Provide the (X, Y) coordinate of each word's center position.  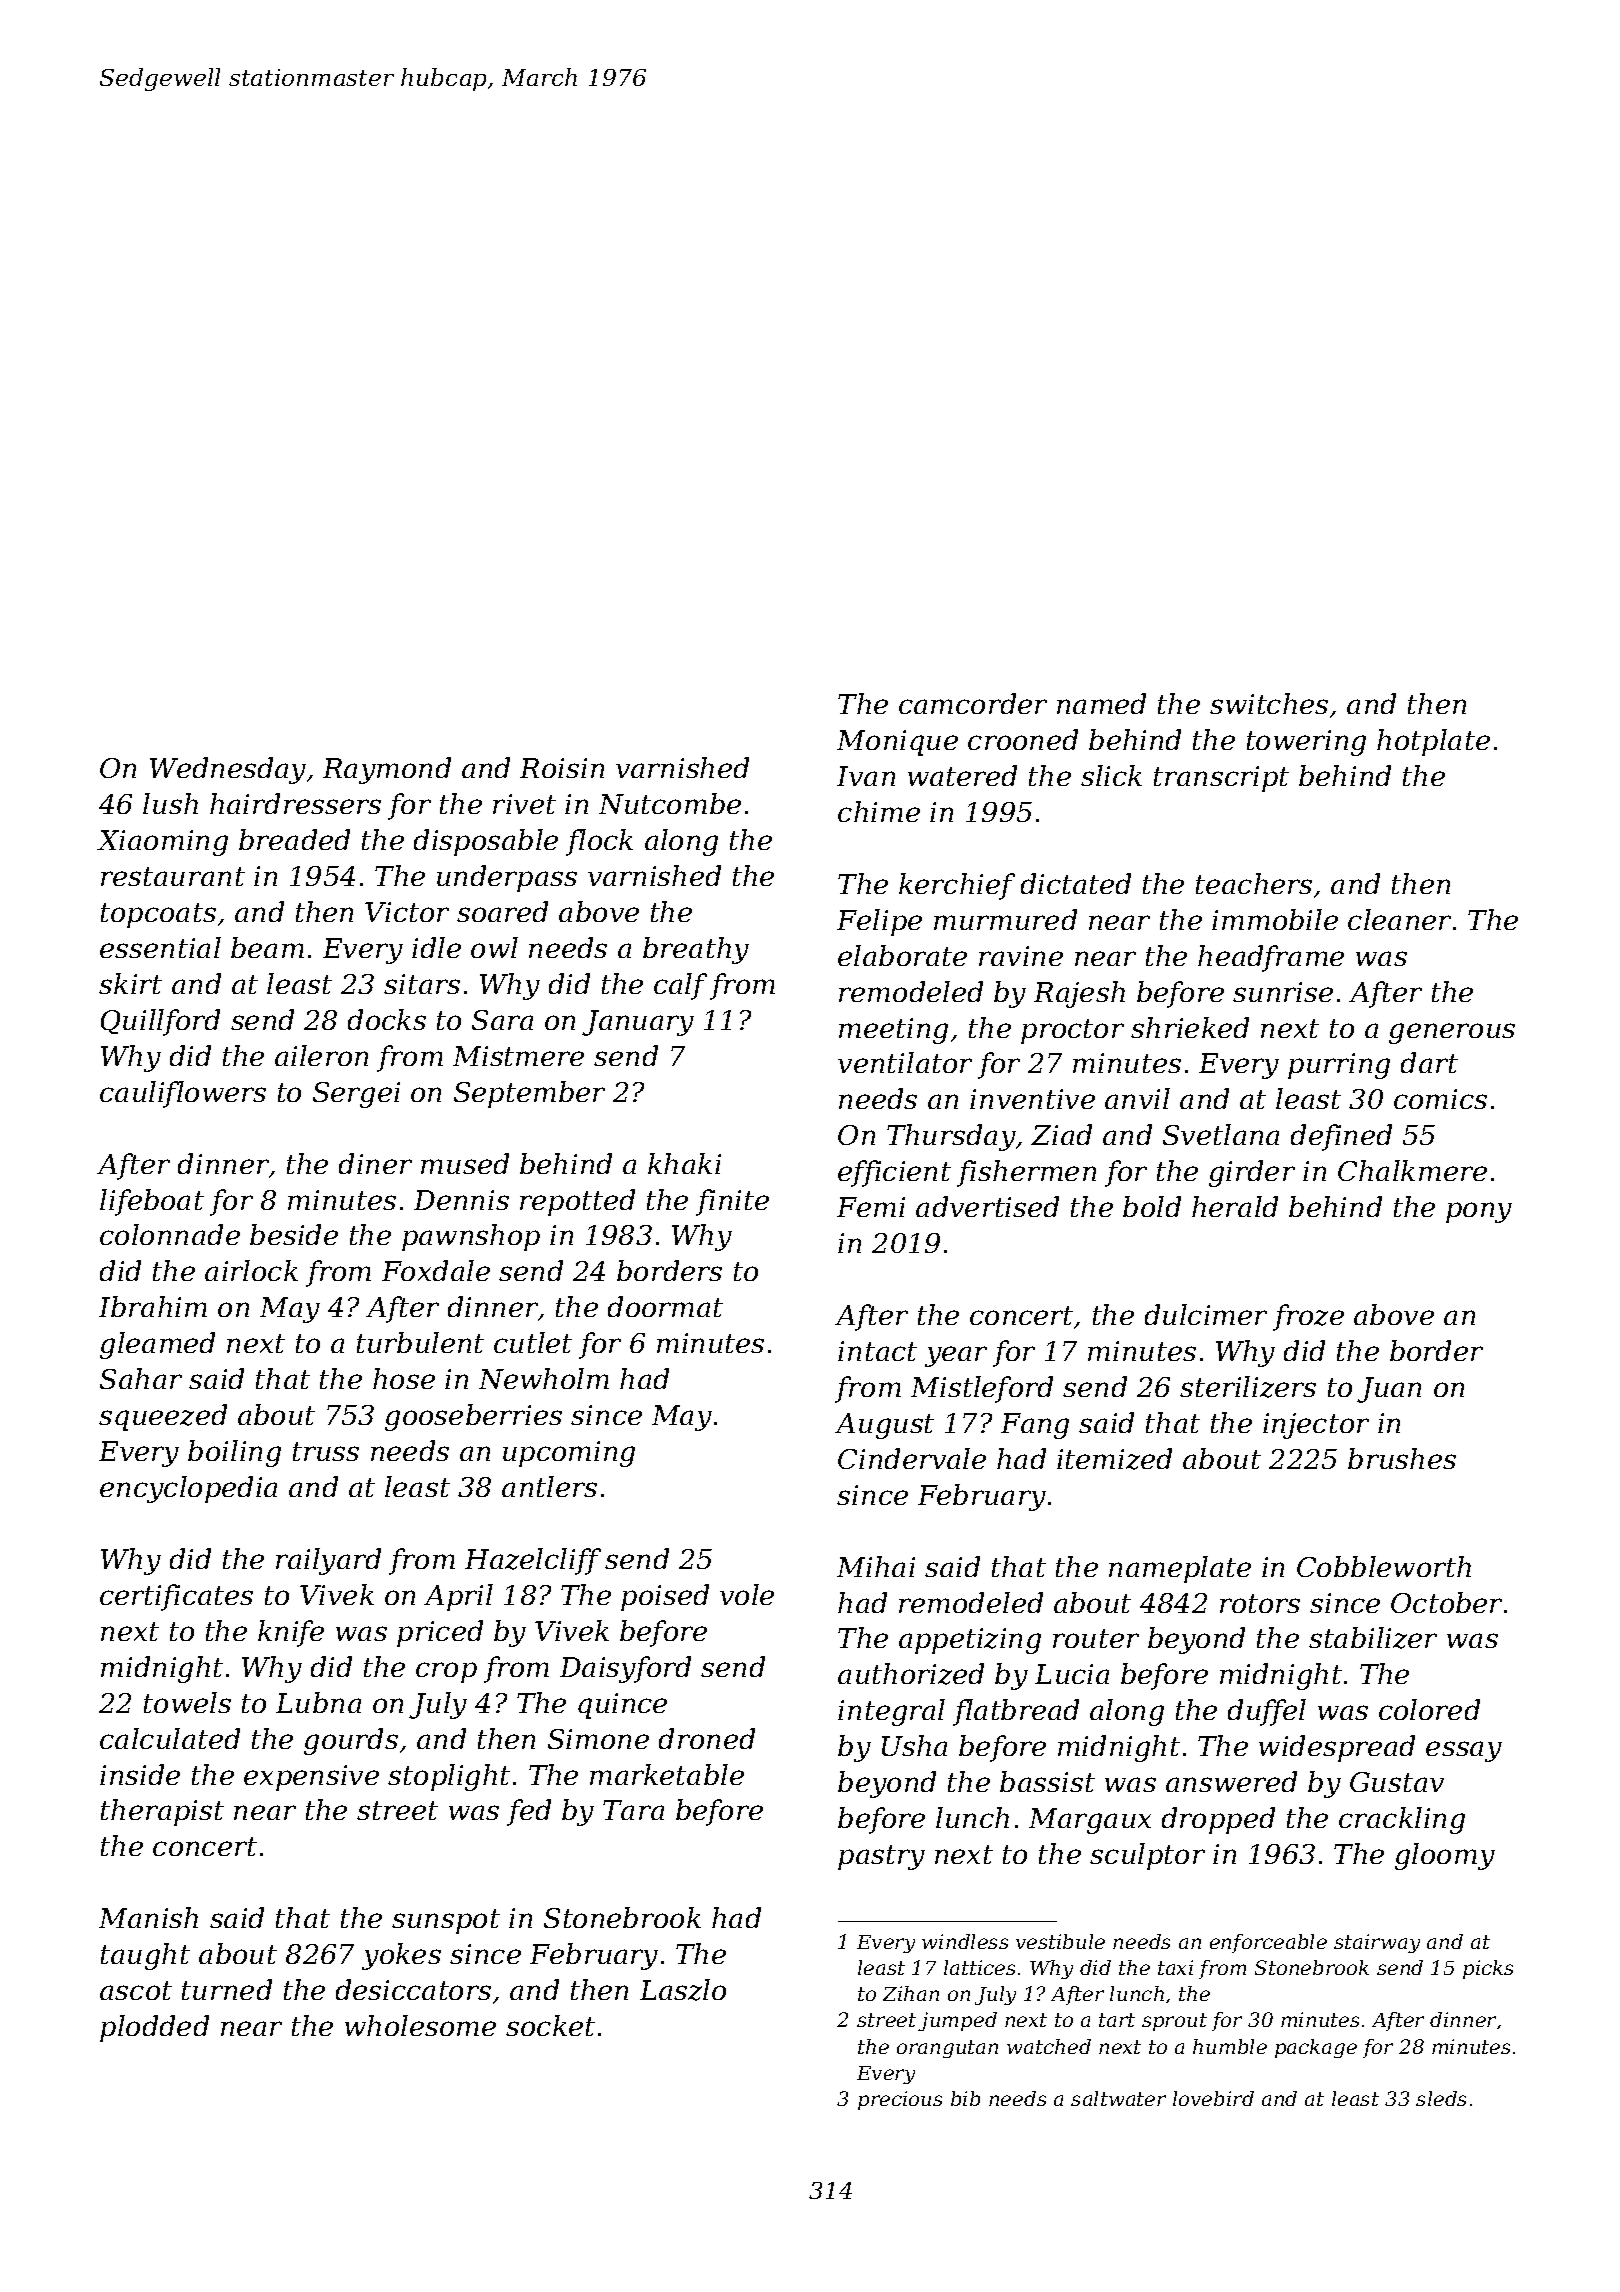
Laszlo (683, 1990)
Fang (1035, 1426)
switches (1269, 703)
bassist (1047, 1781)
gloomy (1445, 1856)
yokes (401, 1956)
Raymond (387, 770)
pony (1479, 1212)
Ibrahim (153, 1306)
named (1101, 703)
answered (1231, 1781)
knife (291, 1633)
